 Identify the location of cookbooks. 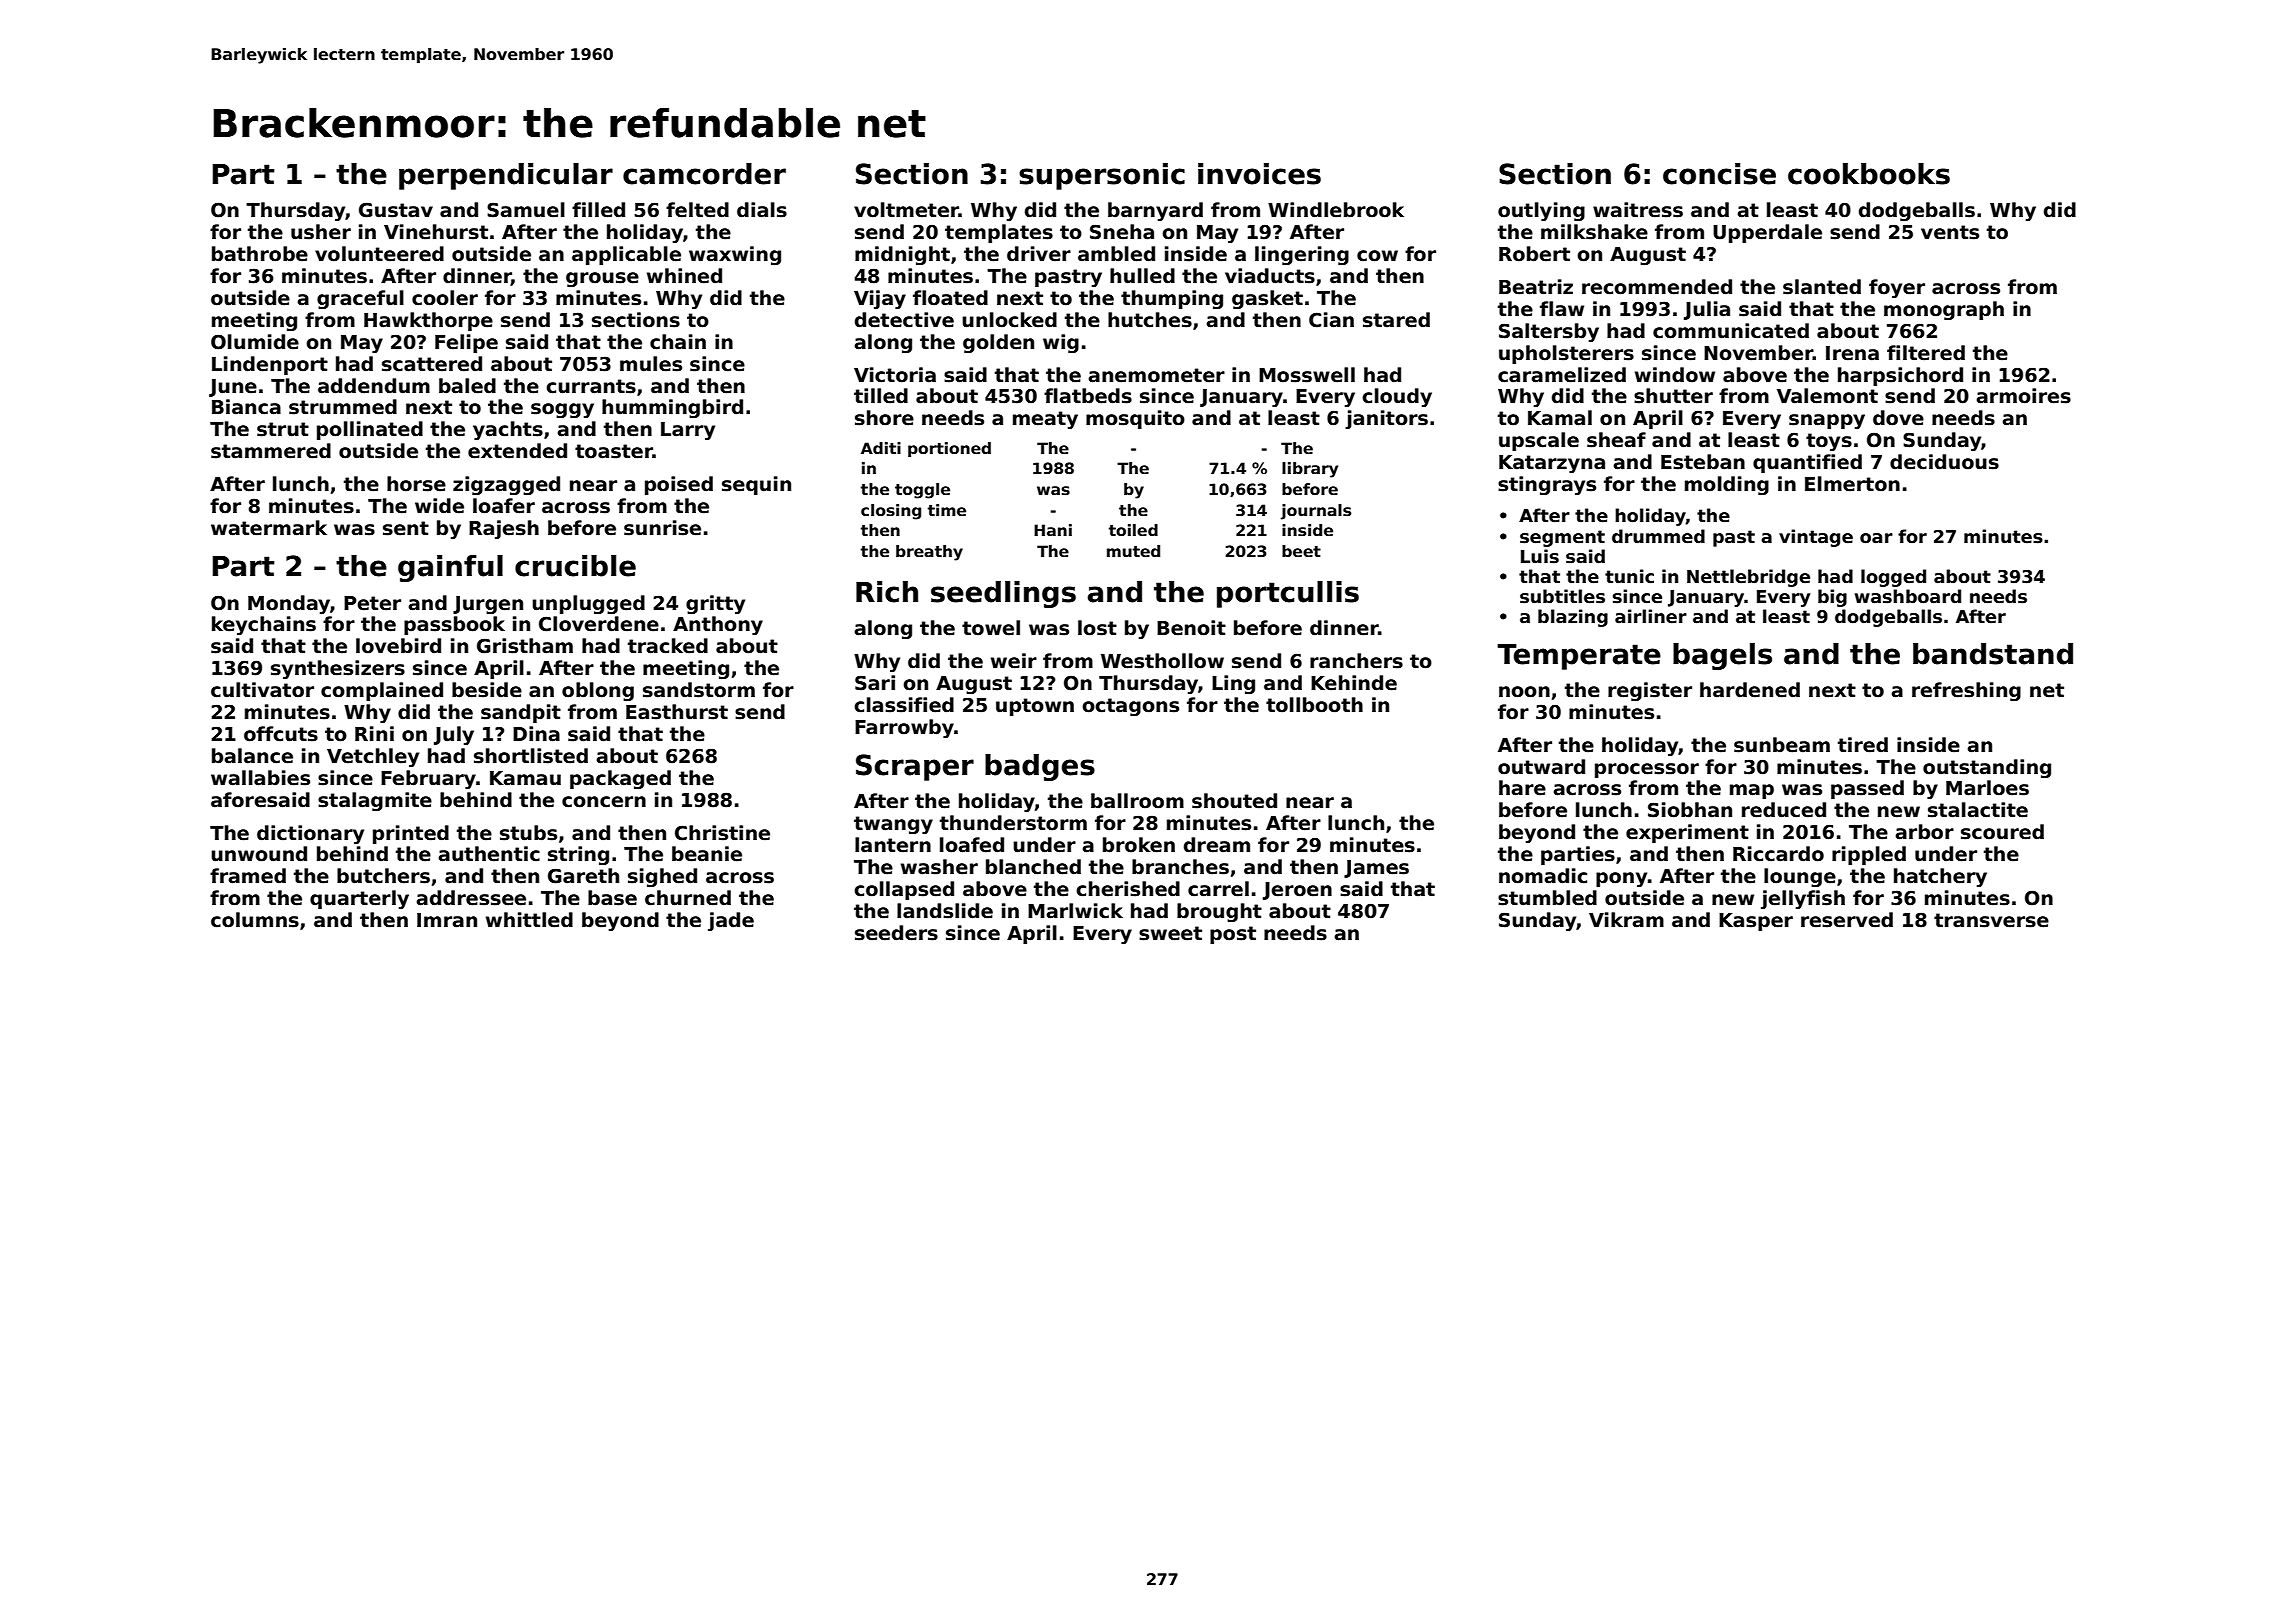
(1869, 174).
